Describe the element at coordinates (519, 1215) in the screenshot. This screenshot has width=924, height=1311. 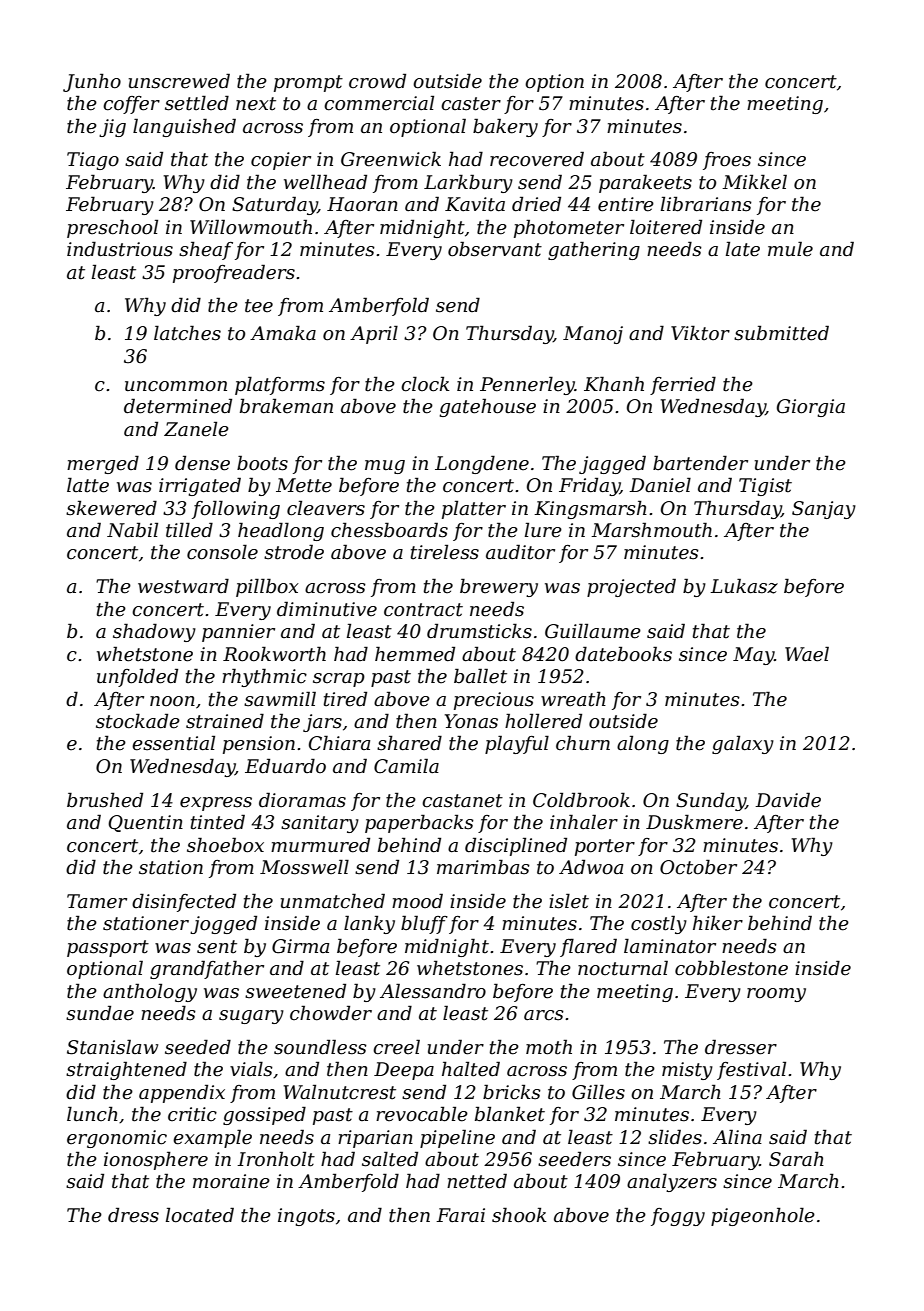
I see `shook` at that location.
